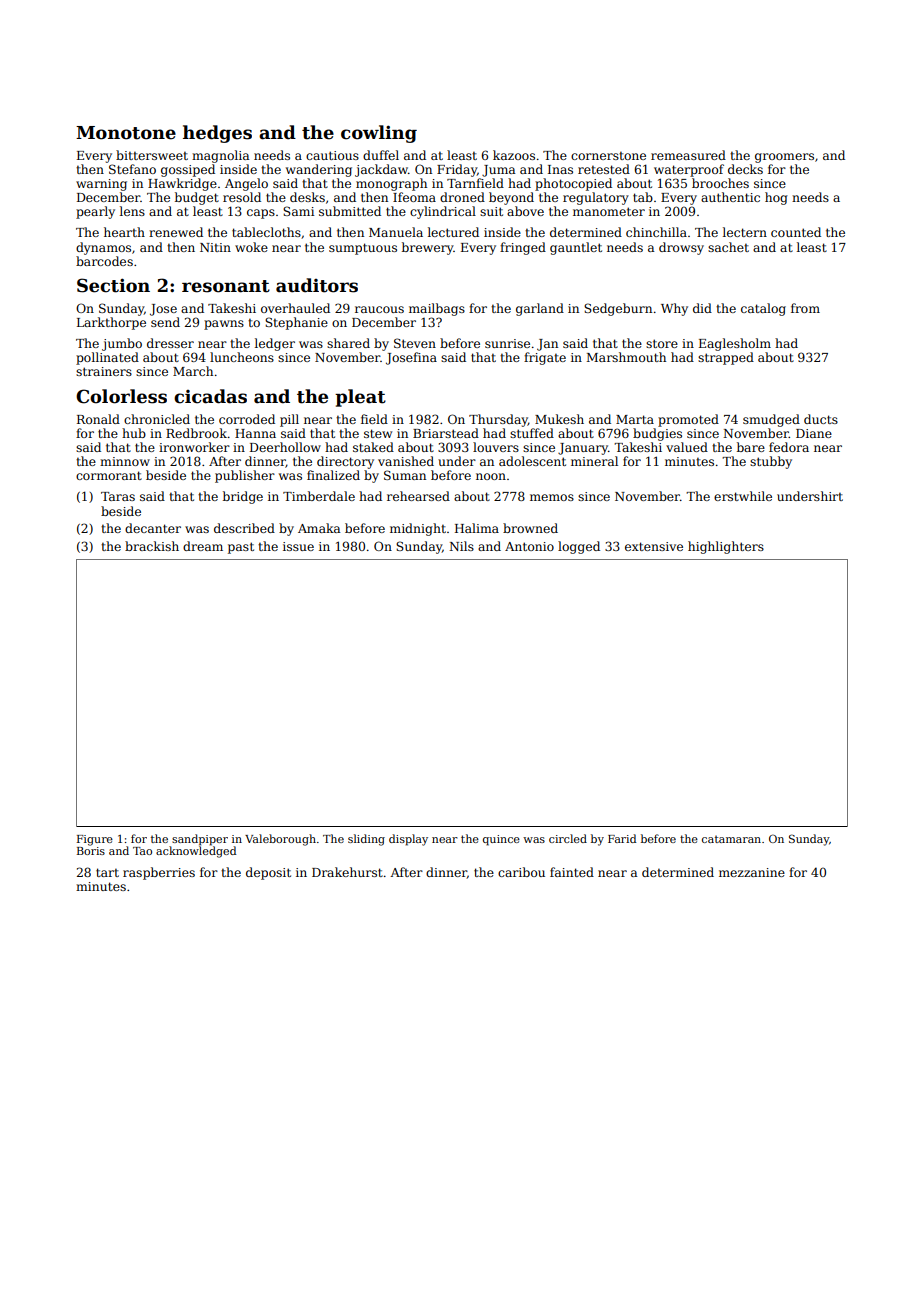 The width and height of the page is (924, 1308). Describe the element at coordinates (418, 496) in the page. I see `rehearsed` at that location.
